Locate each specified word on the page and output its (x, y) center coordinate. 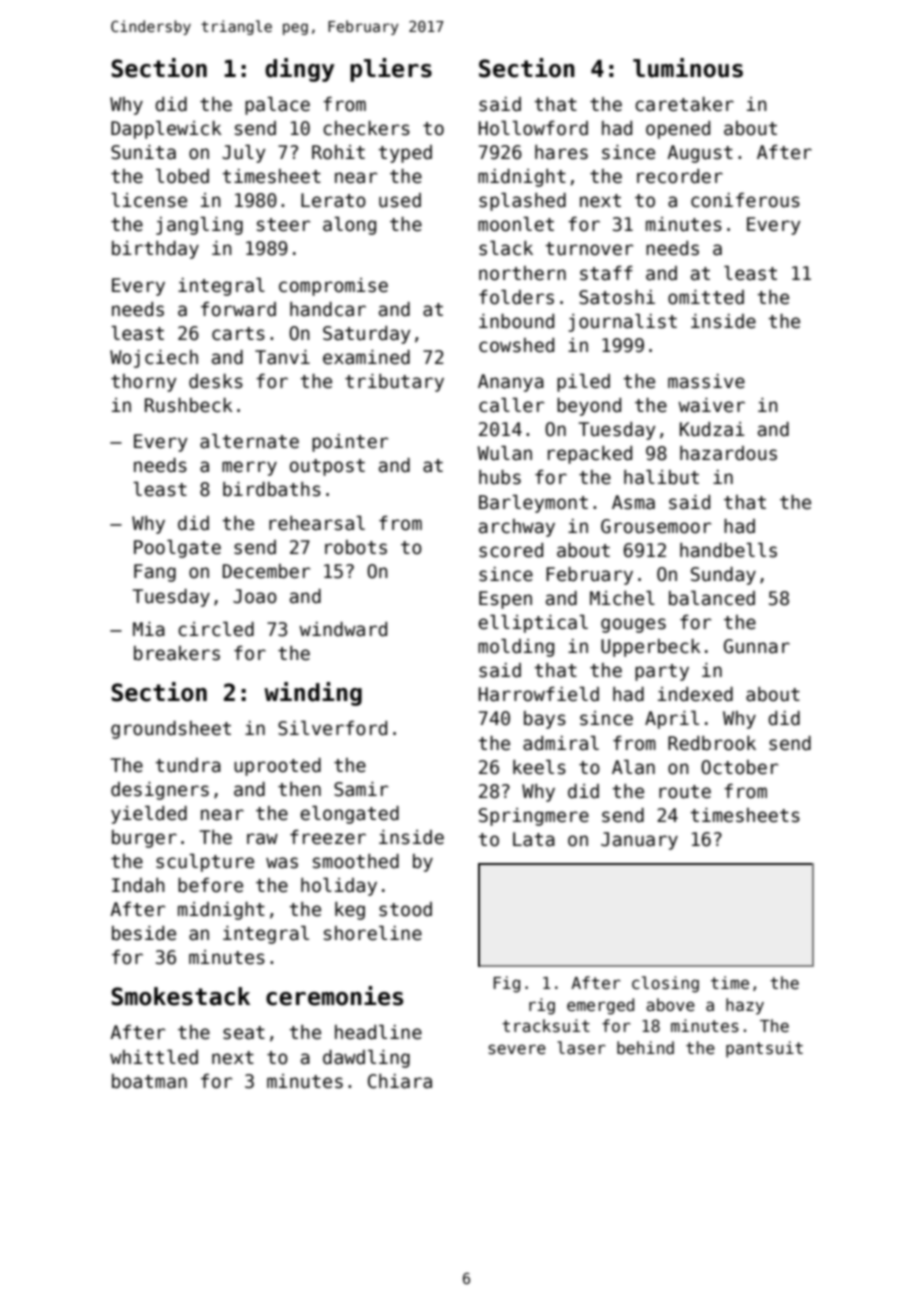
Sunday (723, 576)
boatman (149, 1081)
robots (356, 547)
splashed (522, 202)
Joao (255, 596)
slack (506, 248)
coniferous (745, 200)
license (149, 200)
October (739, 767)
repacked (590, 455)
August (700, 154)
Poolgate (177, 549)
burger (144, 839)
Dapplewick (166, 130)
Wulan (504, 453)
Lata (534, 839)
